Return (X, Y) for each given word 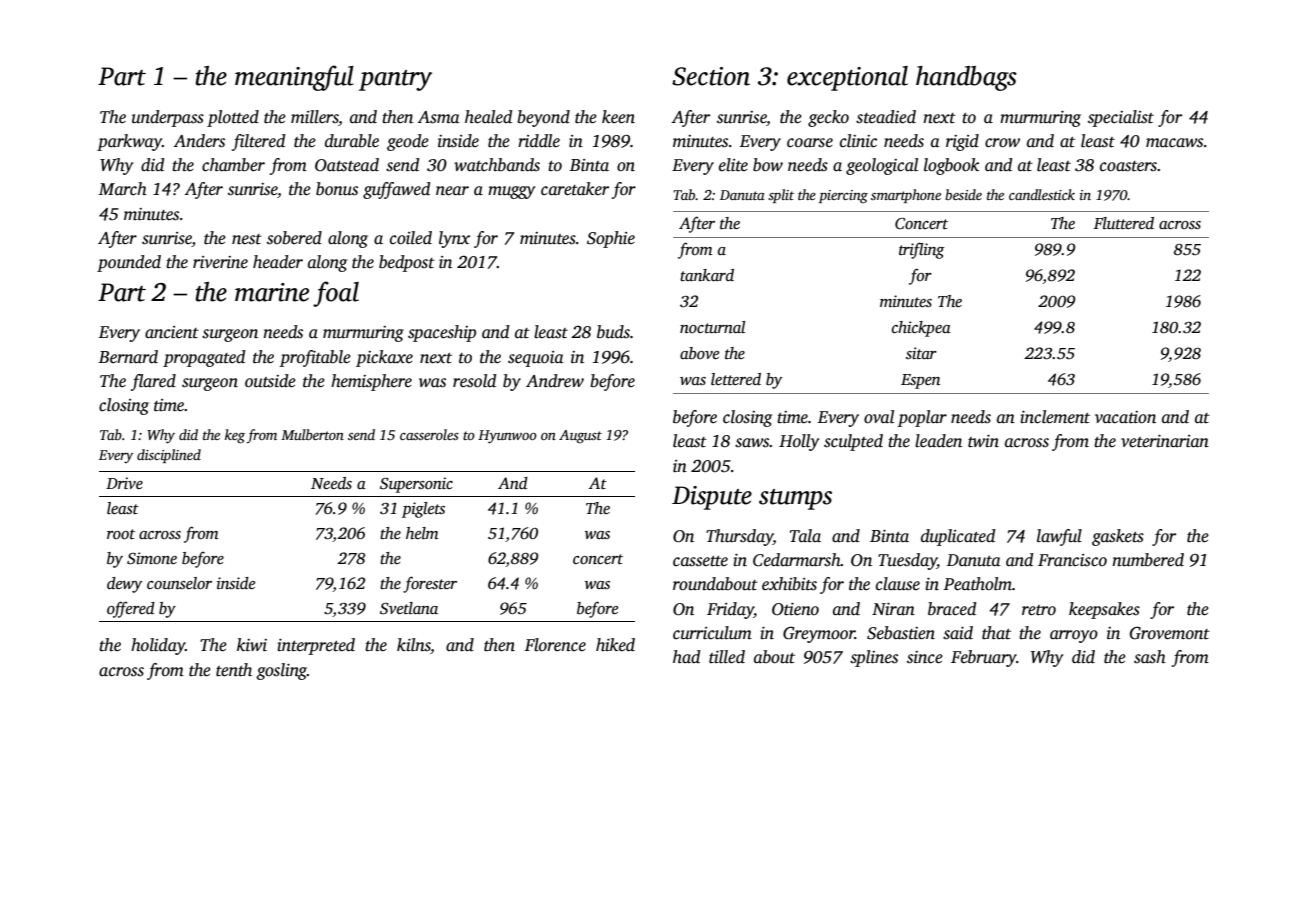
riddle (539, 141)
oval (879, 417)
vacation (1125, 417)
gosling (281, 671)
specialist (1121, 118)
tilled (727, 657)
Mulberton (312, 434)
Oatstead (347, 165)
